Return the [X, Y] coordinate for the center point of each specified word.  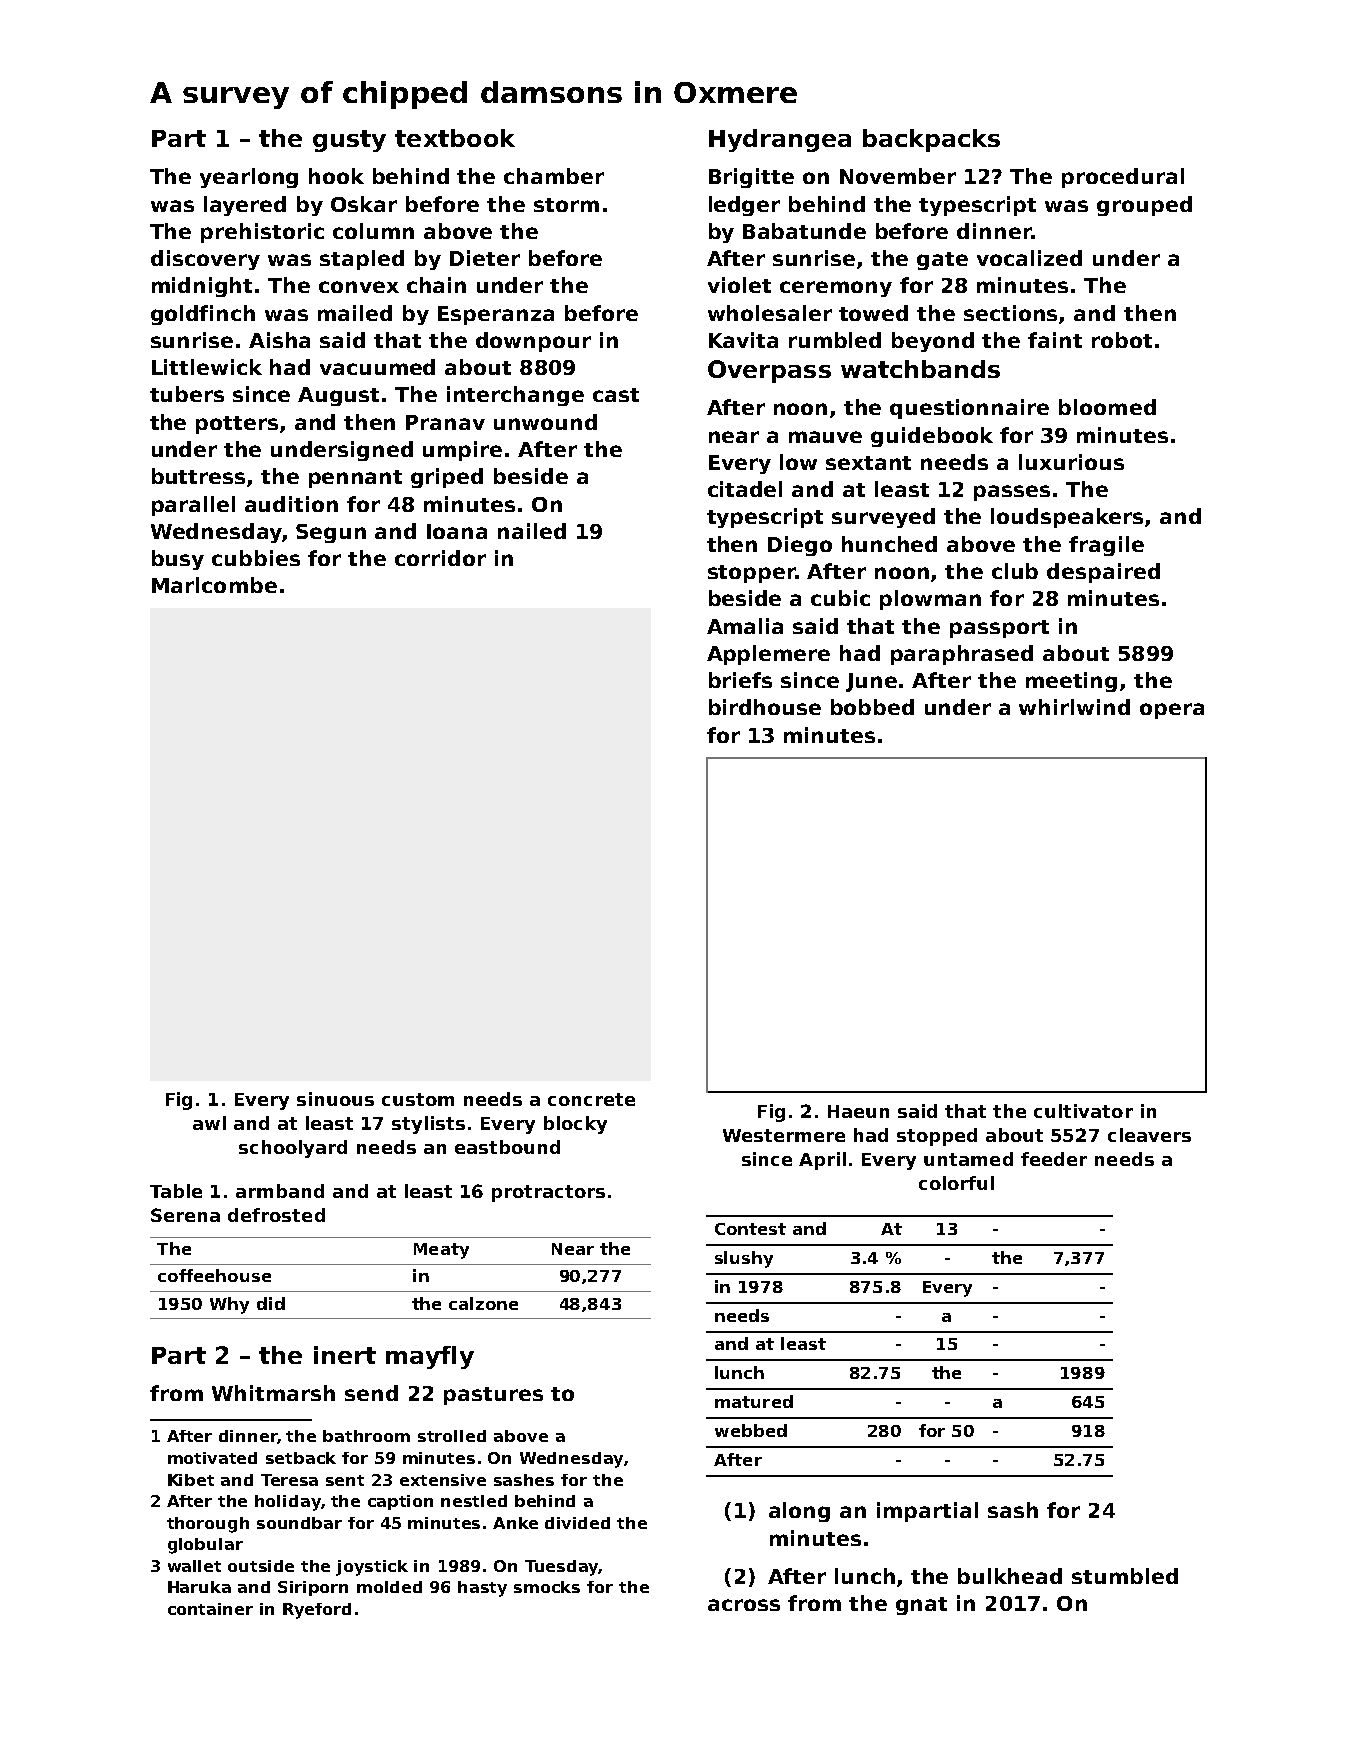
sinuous [335, 1099]
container [210, 1609]
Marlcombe [214, 585]
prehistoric [262, 233]
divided [577, 1523]
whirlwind [1074, 707]
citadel [745, 489]
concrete [591, 1099]
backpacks [931, 140]
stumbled [1125, 1576]
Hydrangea [780, 140]
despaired [1103, 573]
